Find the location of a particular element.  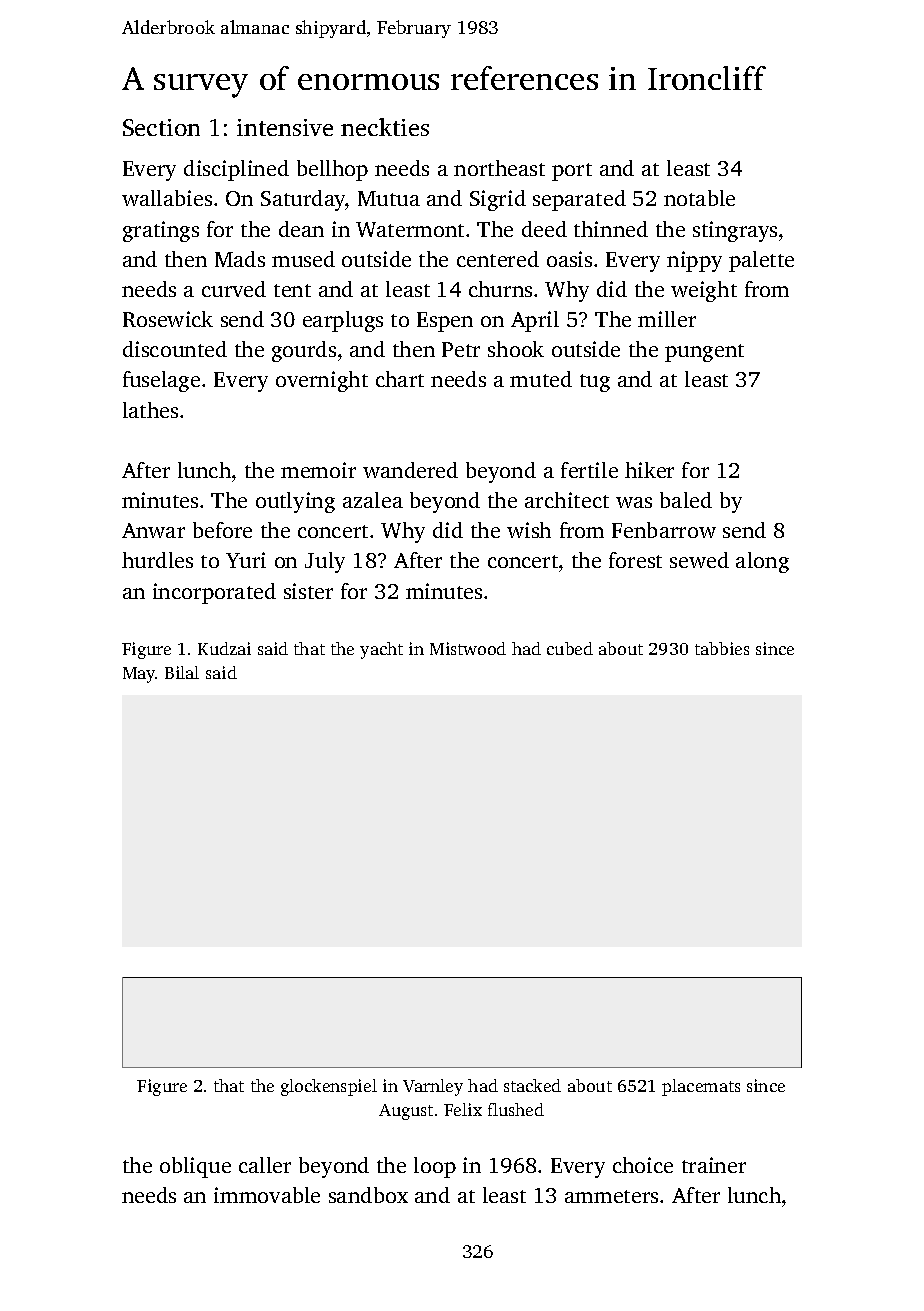

Varnley is located at coordinates (433, 1087).
